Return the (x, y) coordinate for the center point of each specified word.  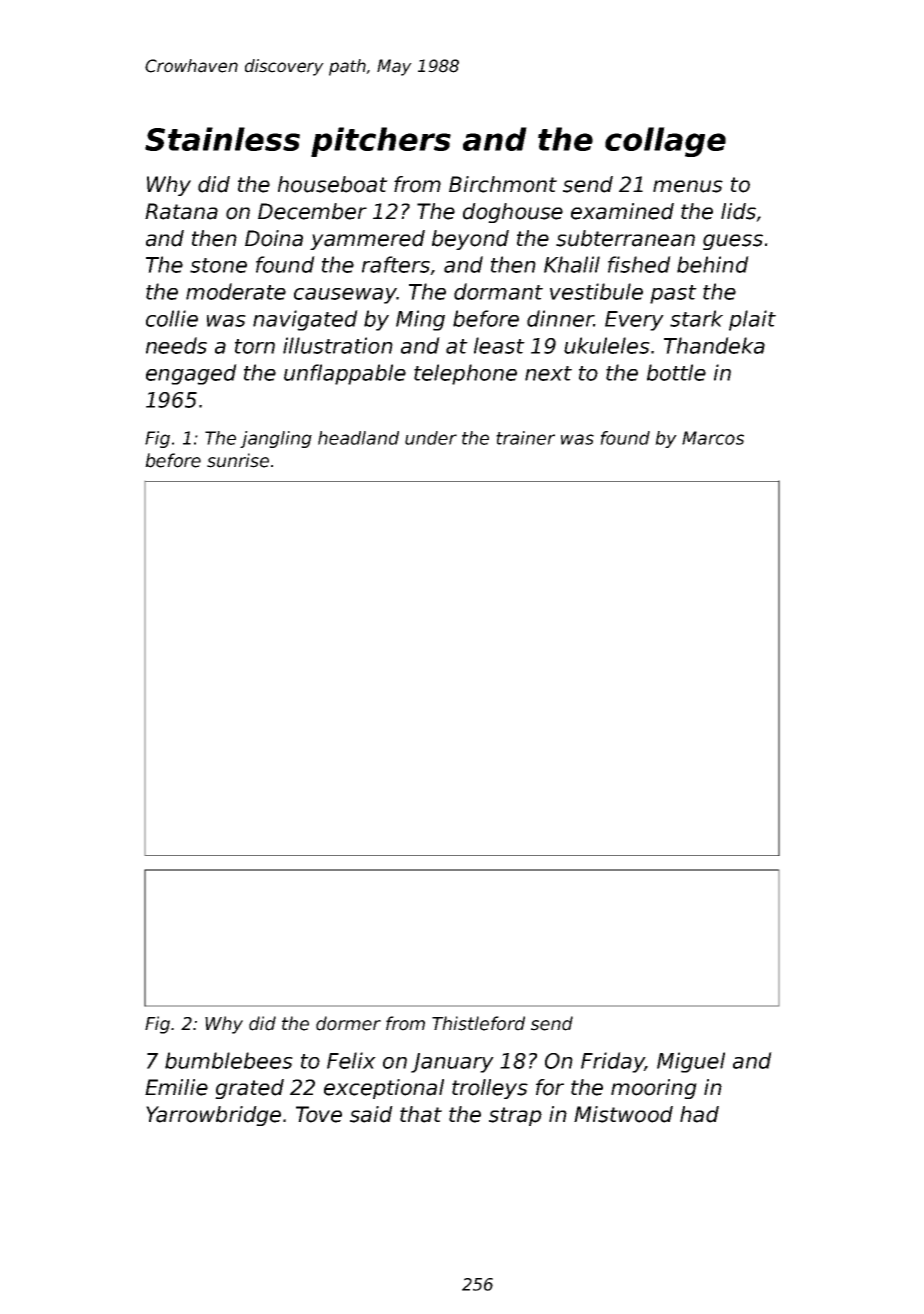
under (431, 438)
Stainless (222, 139)
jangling (276, 439)
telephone (465, 374)
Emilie (176, 1087)
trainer (525, 438)
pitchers (381, 142)
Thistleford (478, 1023)
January (452, 1063)
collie (172, 318)
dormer (348, 1023)
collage (665, 142)
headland (358, 438)
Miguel (691, 1062)
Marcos (713, 438)
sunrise (238, 460)
